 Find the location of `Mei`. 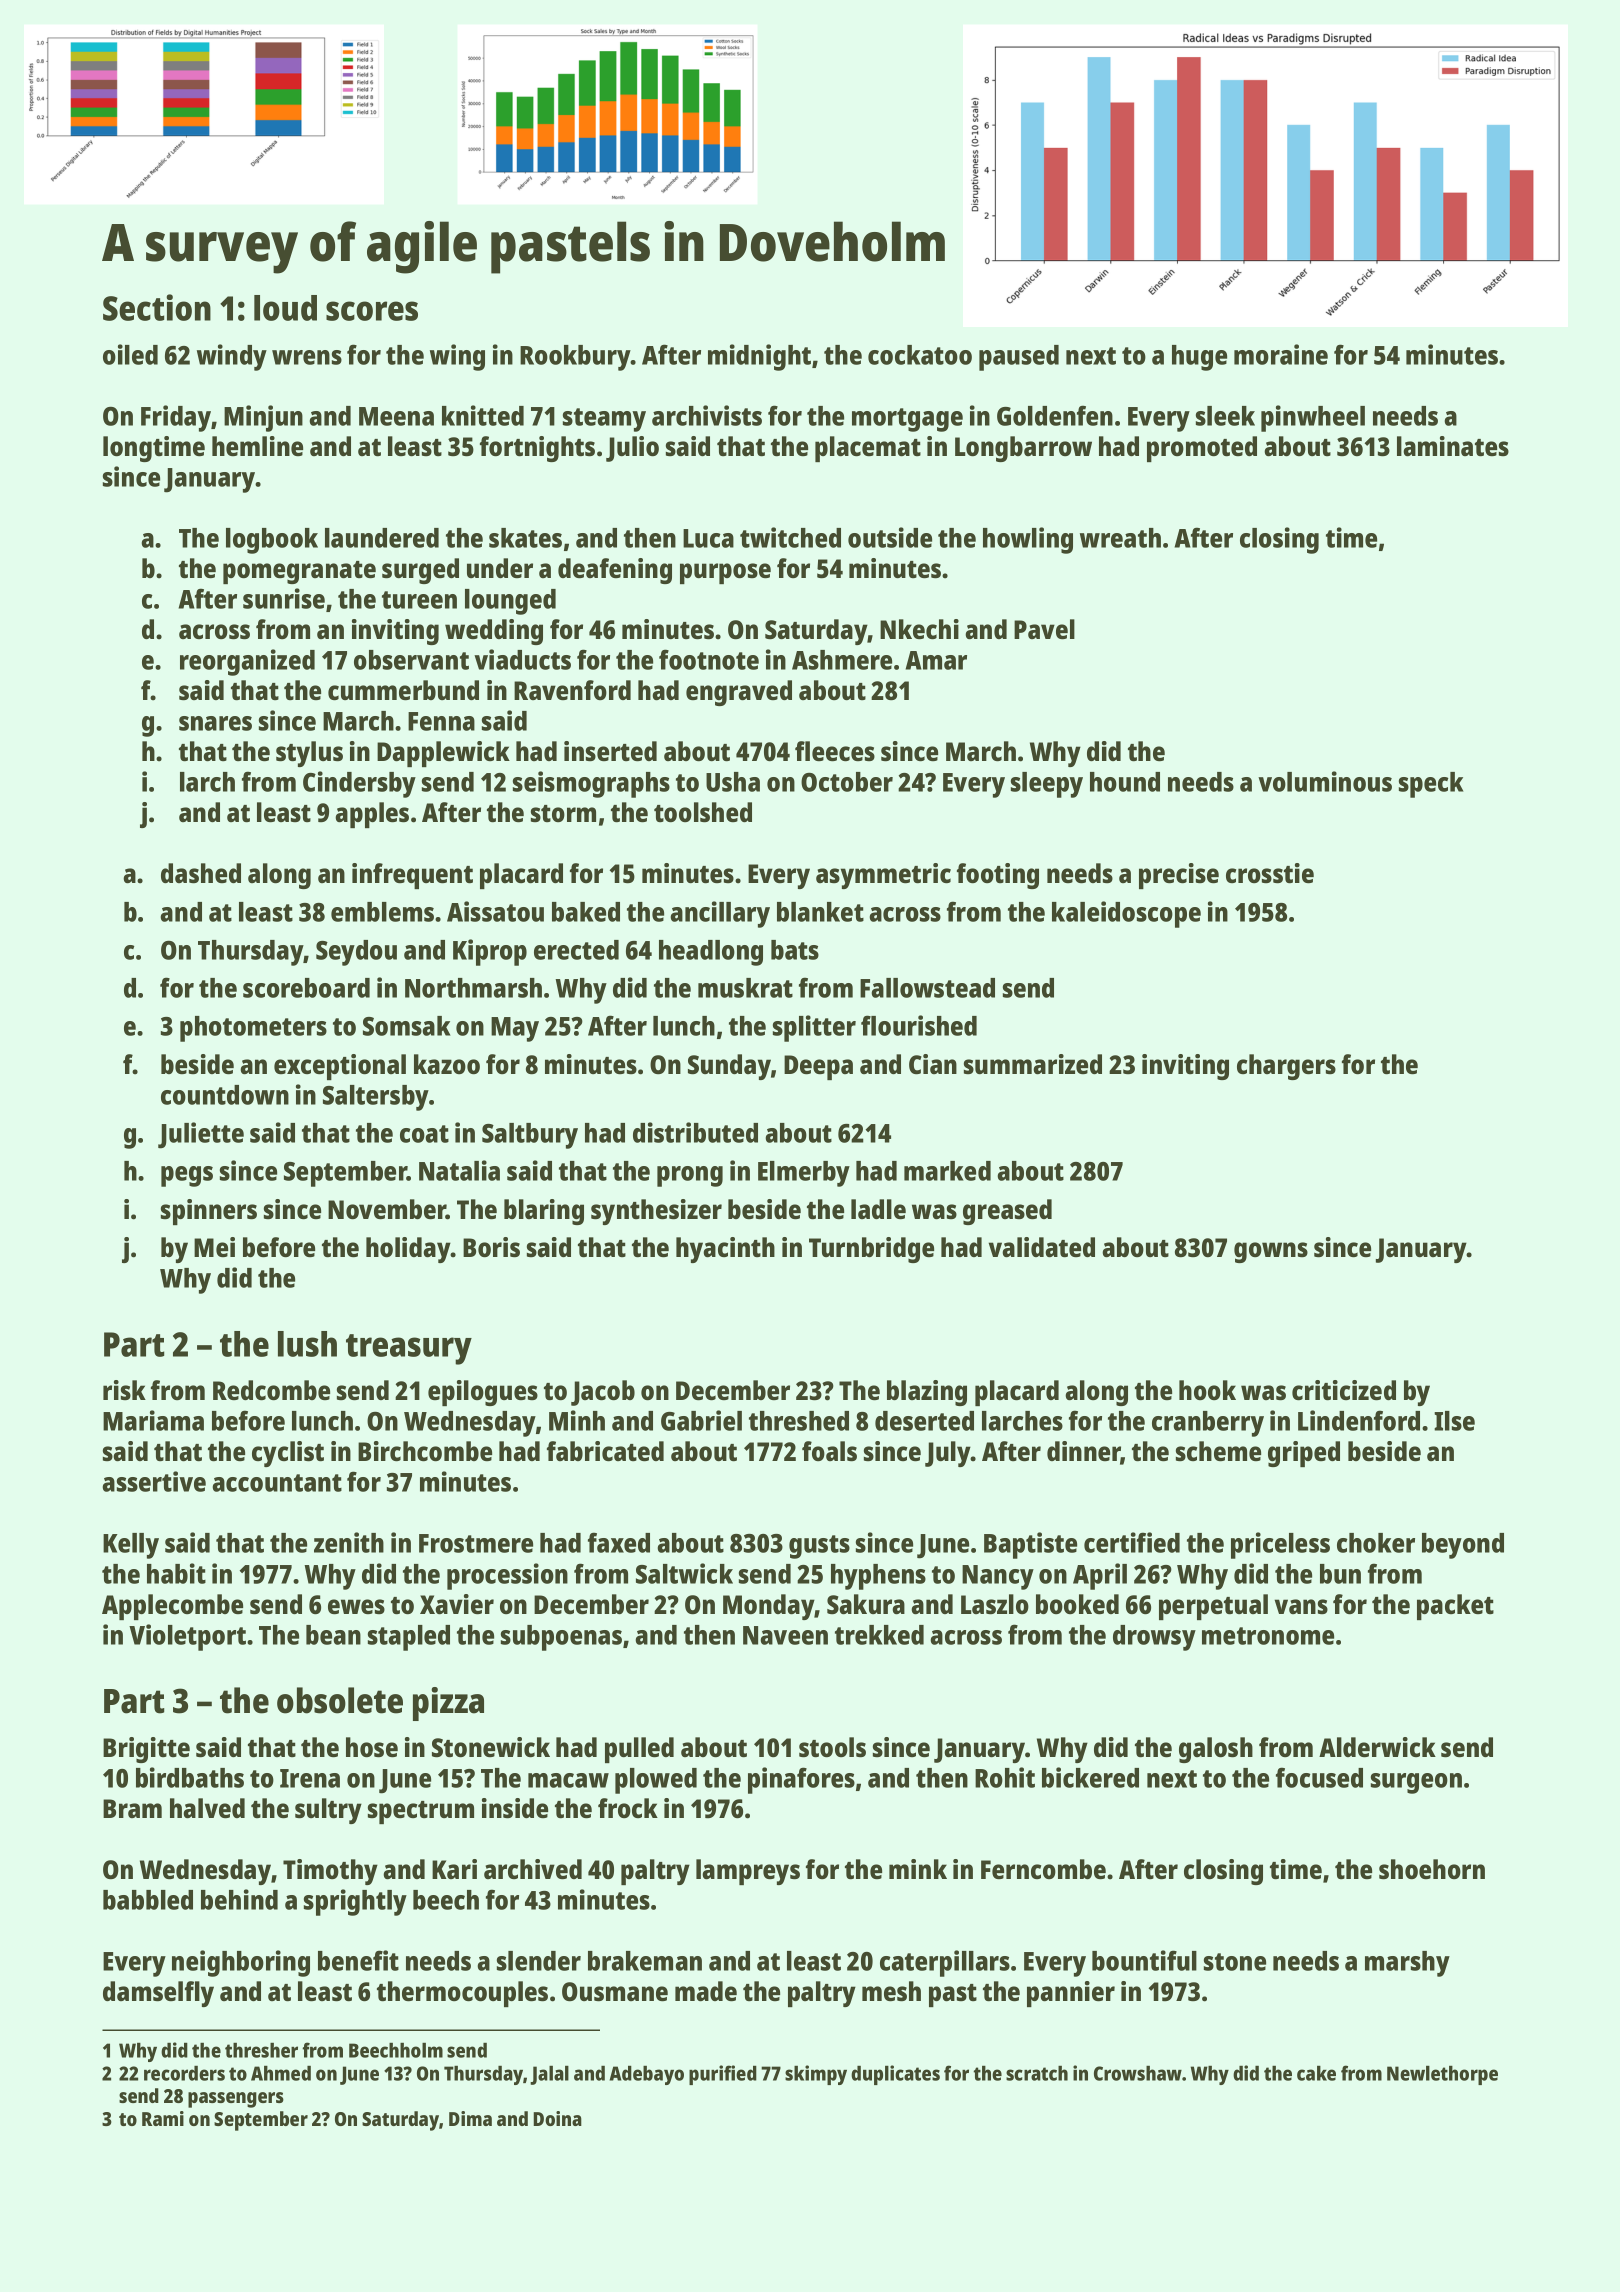

Mei is located at coordinates (214, 1247).
